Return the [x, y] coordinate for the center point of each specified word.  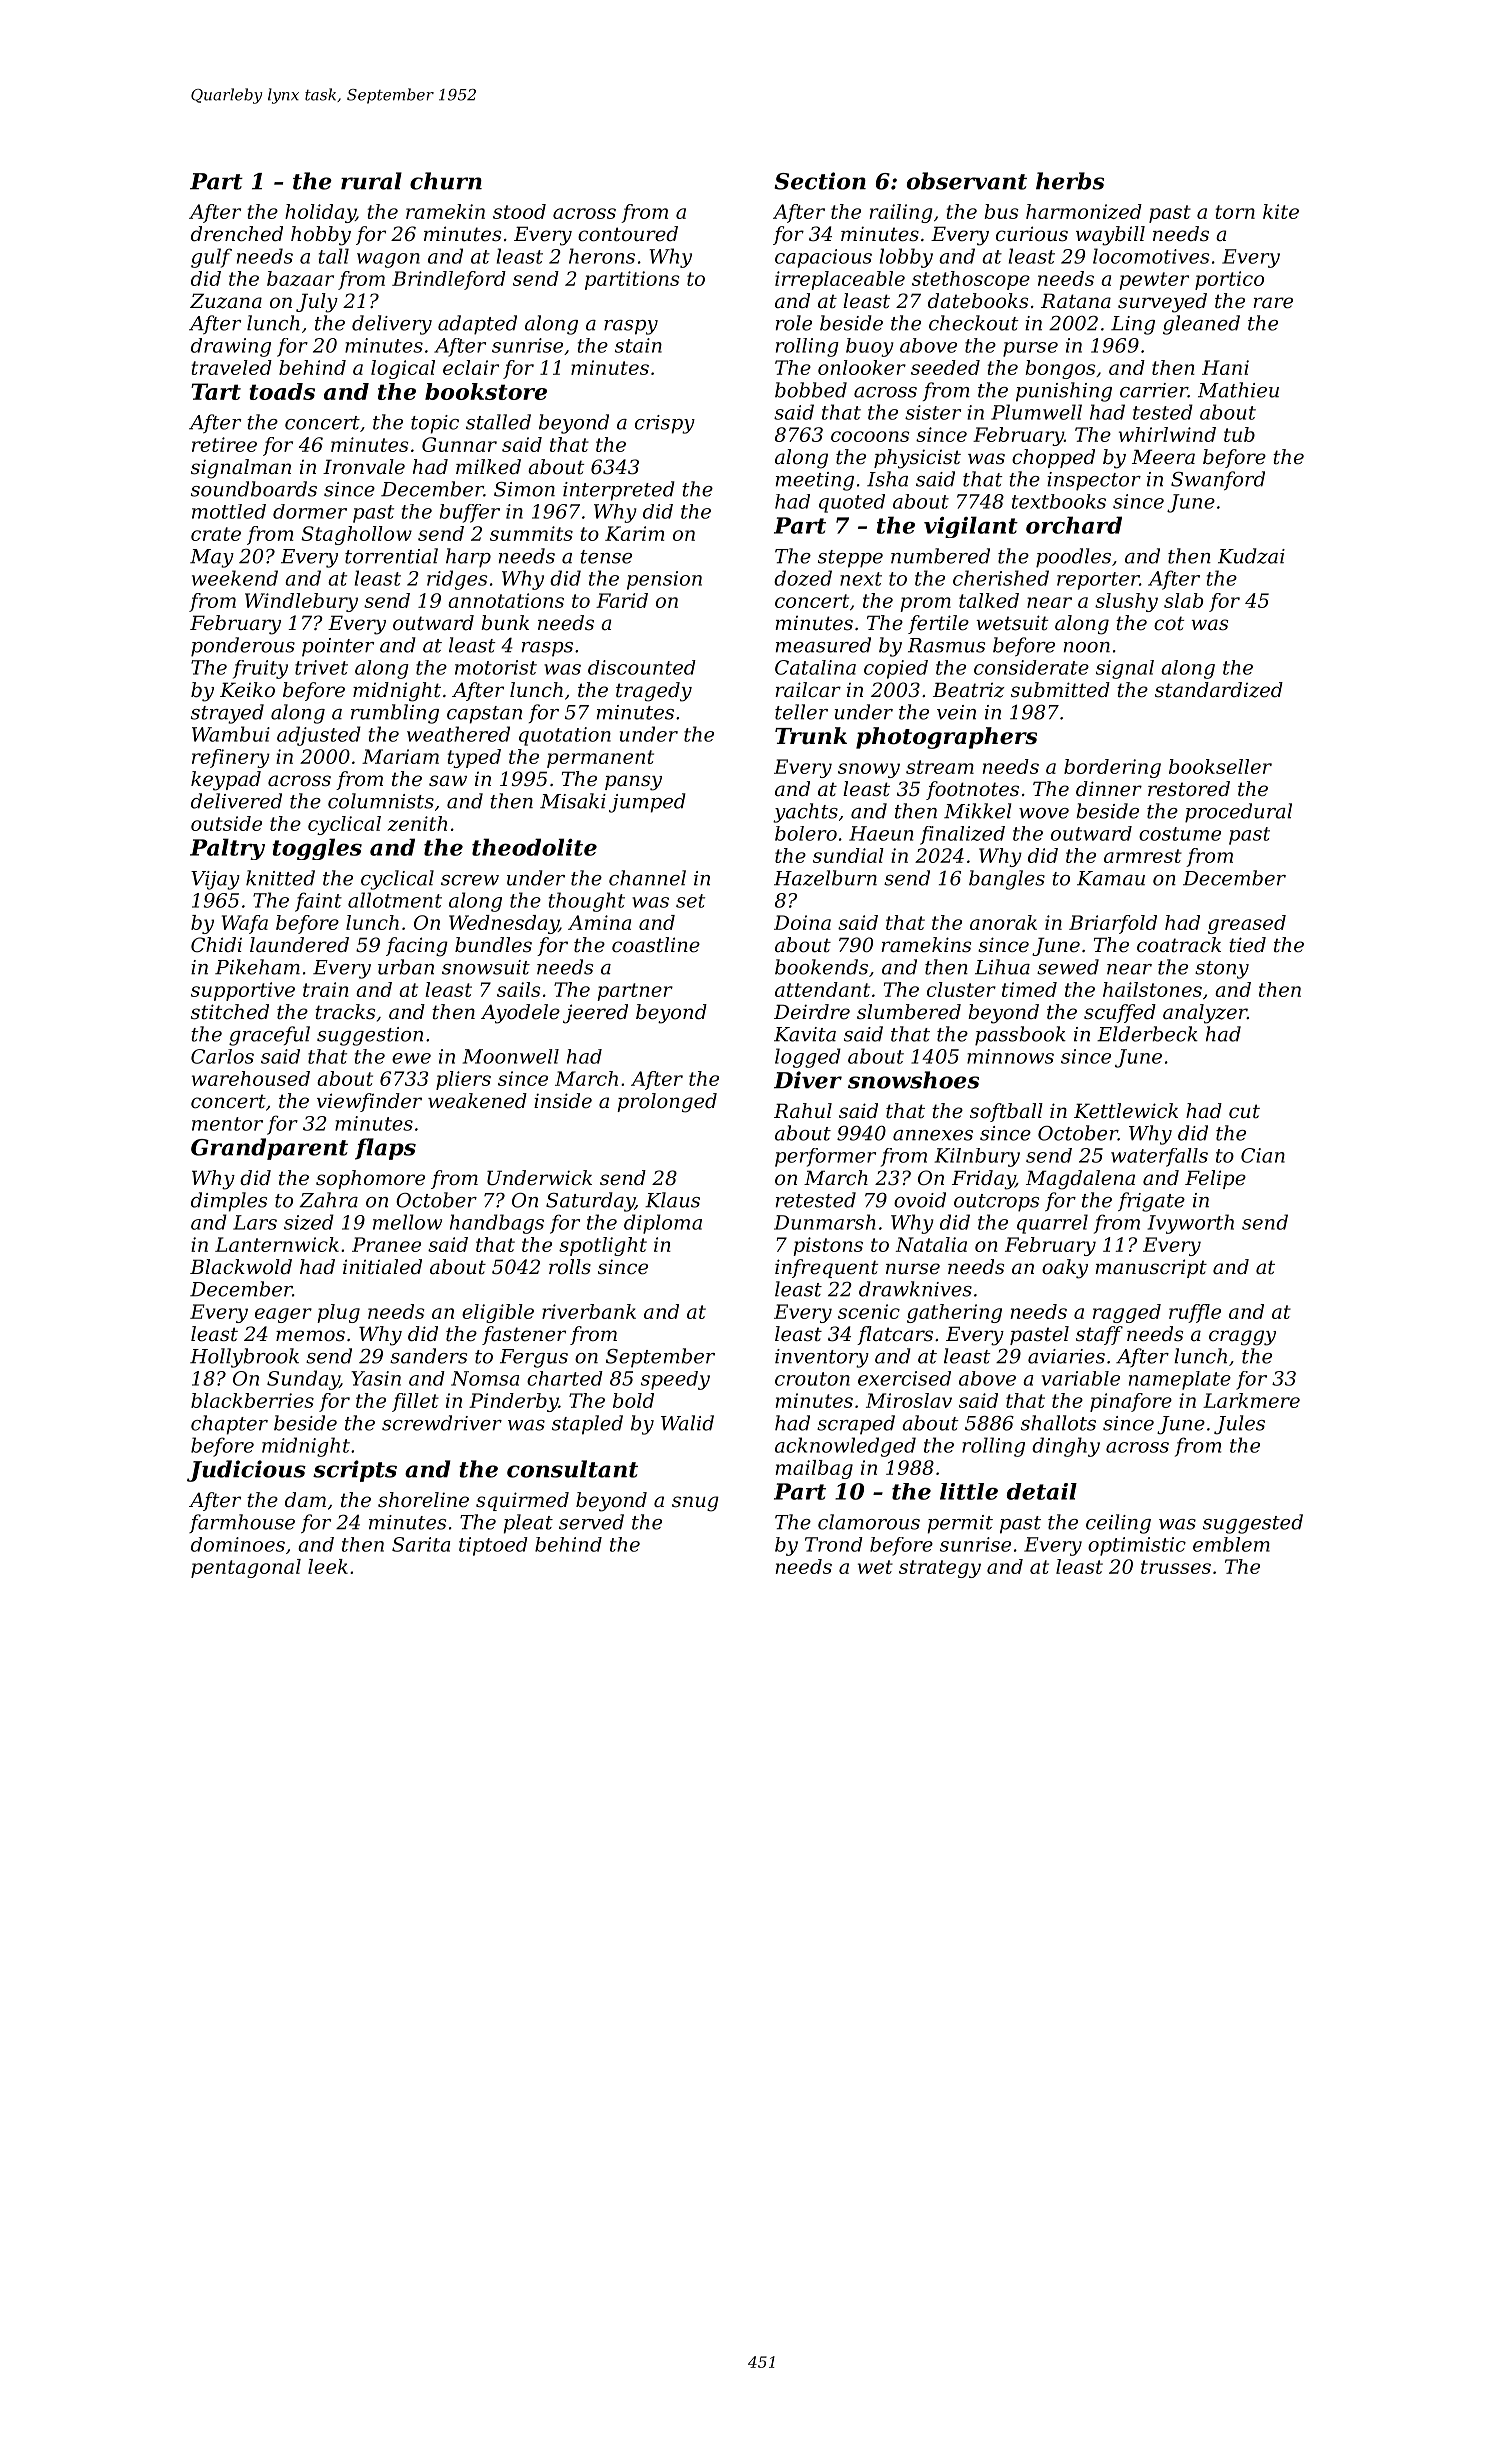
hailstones [1152, 989]
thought [587, 902]
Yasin [376, 1378]
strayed [227, 714]
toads [282, 391]
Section [820, 181]
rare [1273, 302]
